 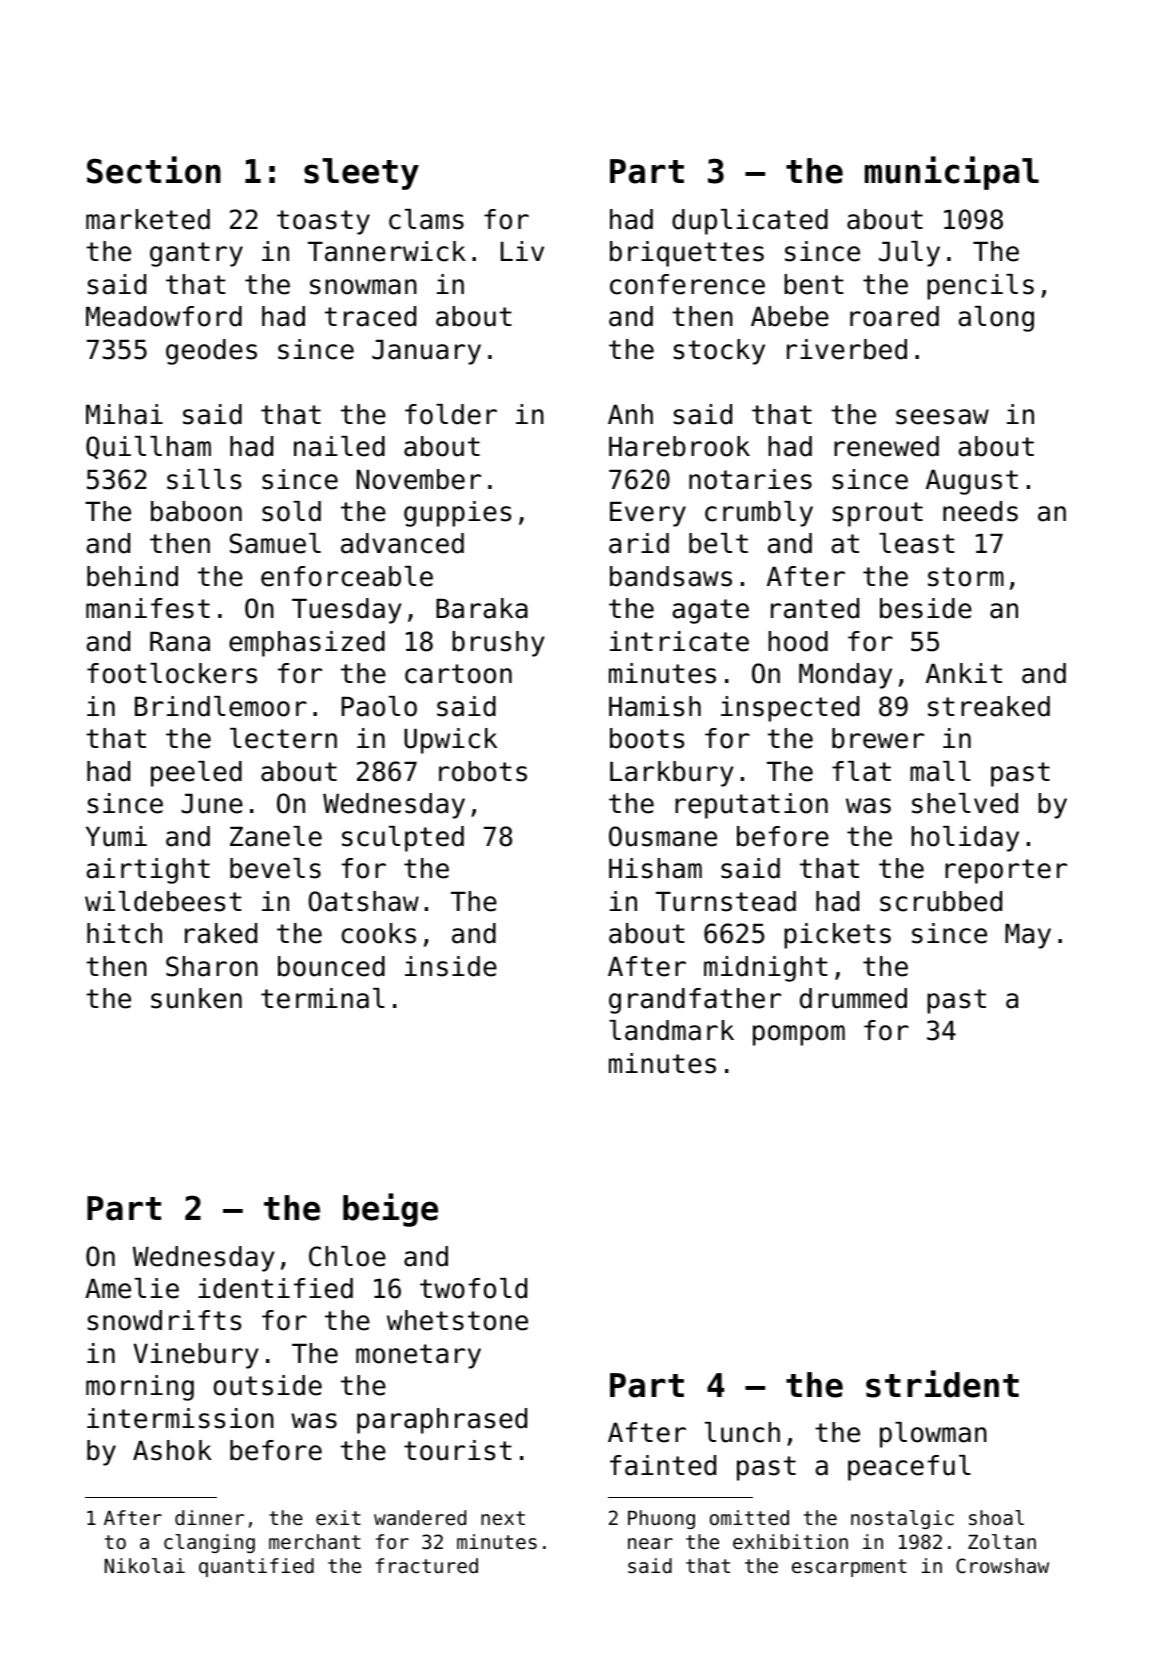 What do you see at coordinates (390, 1210) in the screenshot?
I see `beige` at bounding box center [390, 1210].
